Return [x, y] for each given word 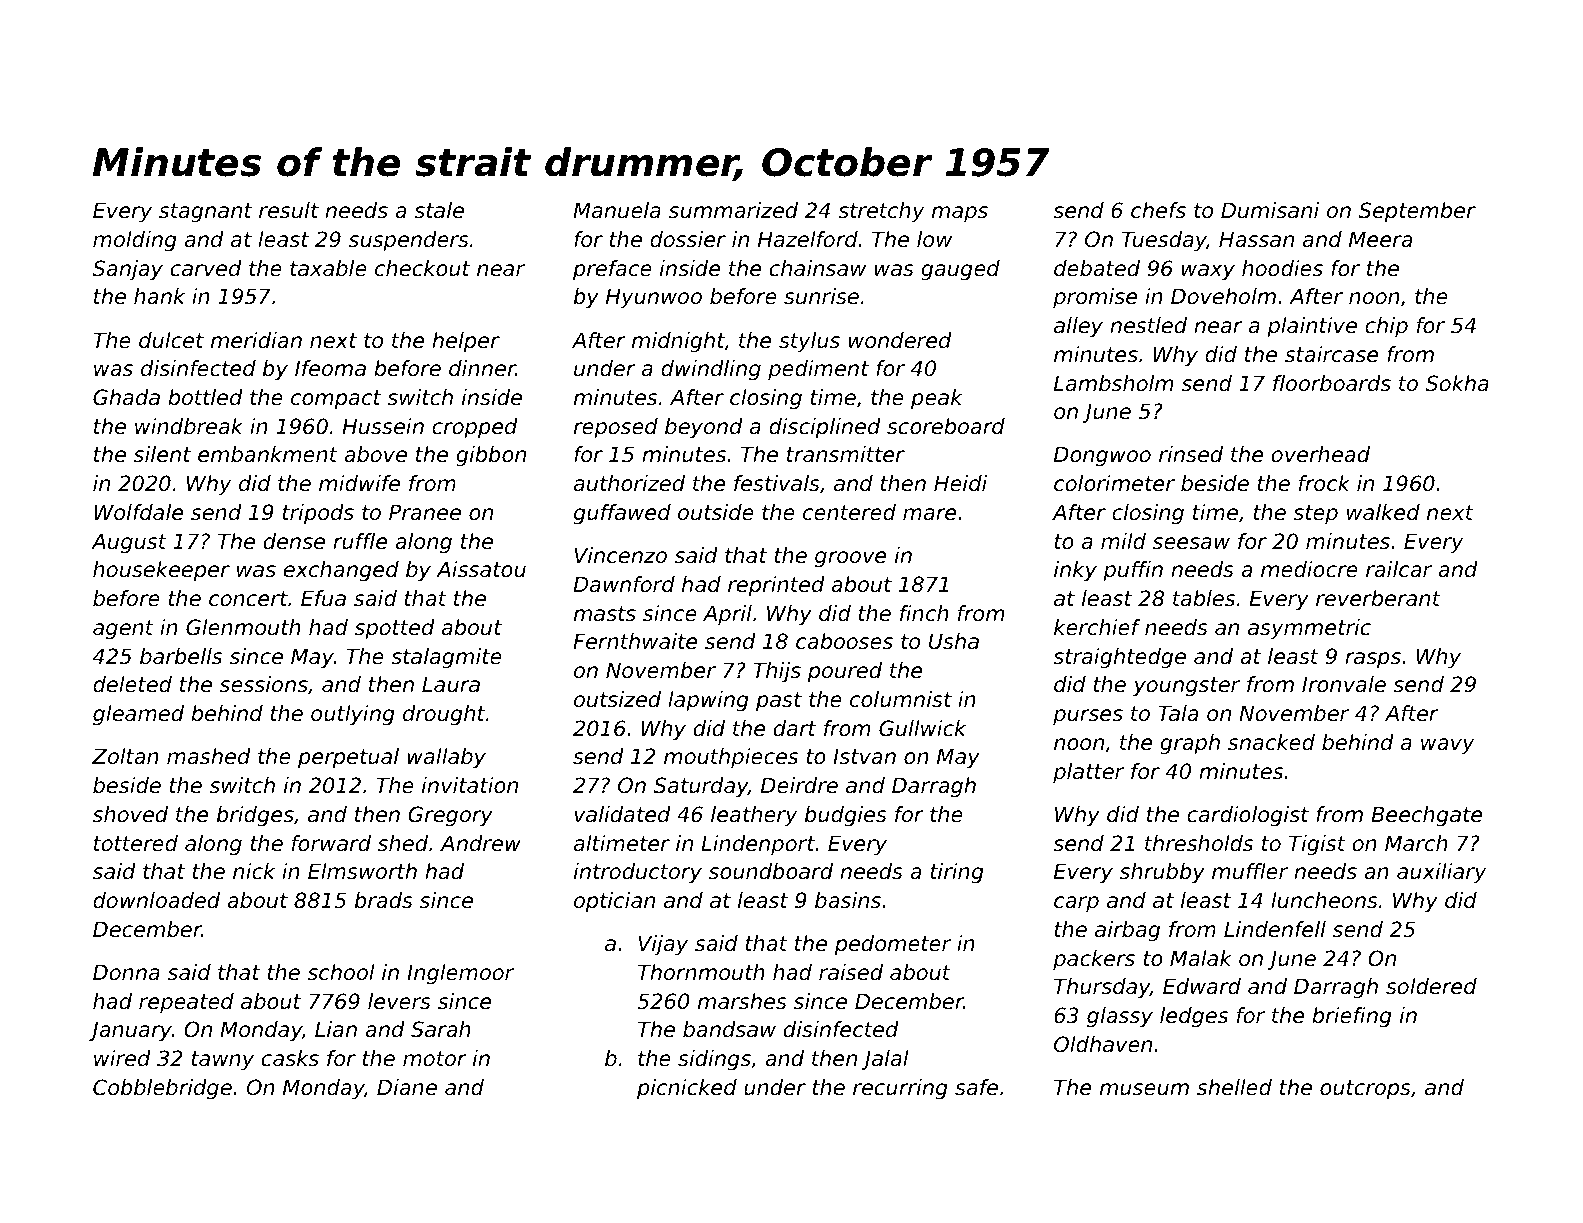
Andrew [480, 843]
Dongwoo [1102, 456]
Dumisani [1270, 210]
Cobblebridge [162, 1089]
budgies [846, 816]
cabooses [844, 641]
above [375, 454]
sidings [714, 1060]
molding [135, 241]
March [1416, 843]
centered [849, 512]
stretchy [881, 212]
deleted [132, 684]
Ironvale [1344, 684]
